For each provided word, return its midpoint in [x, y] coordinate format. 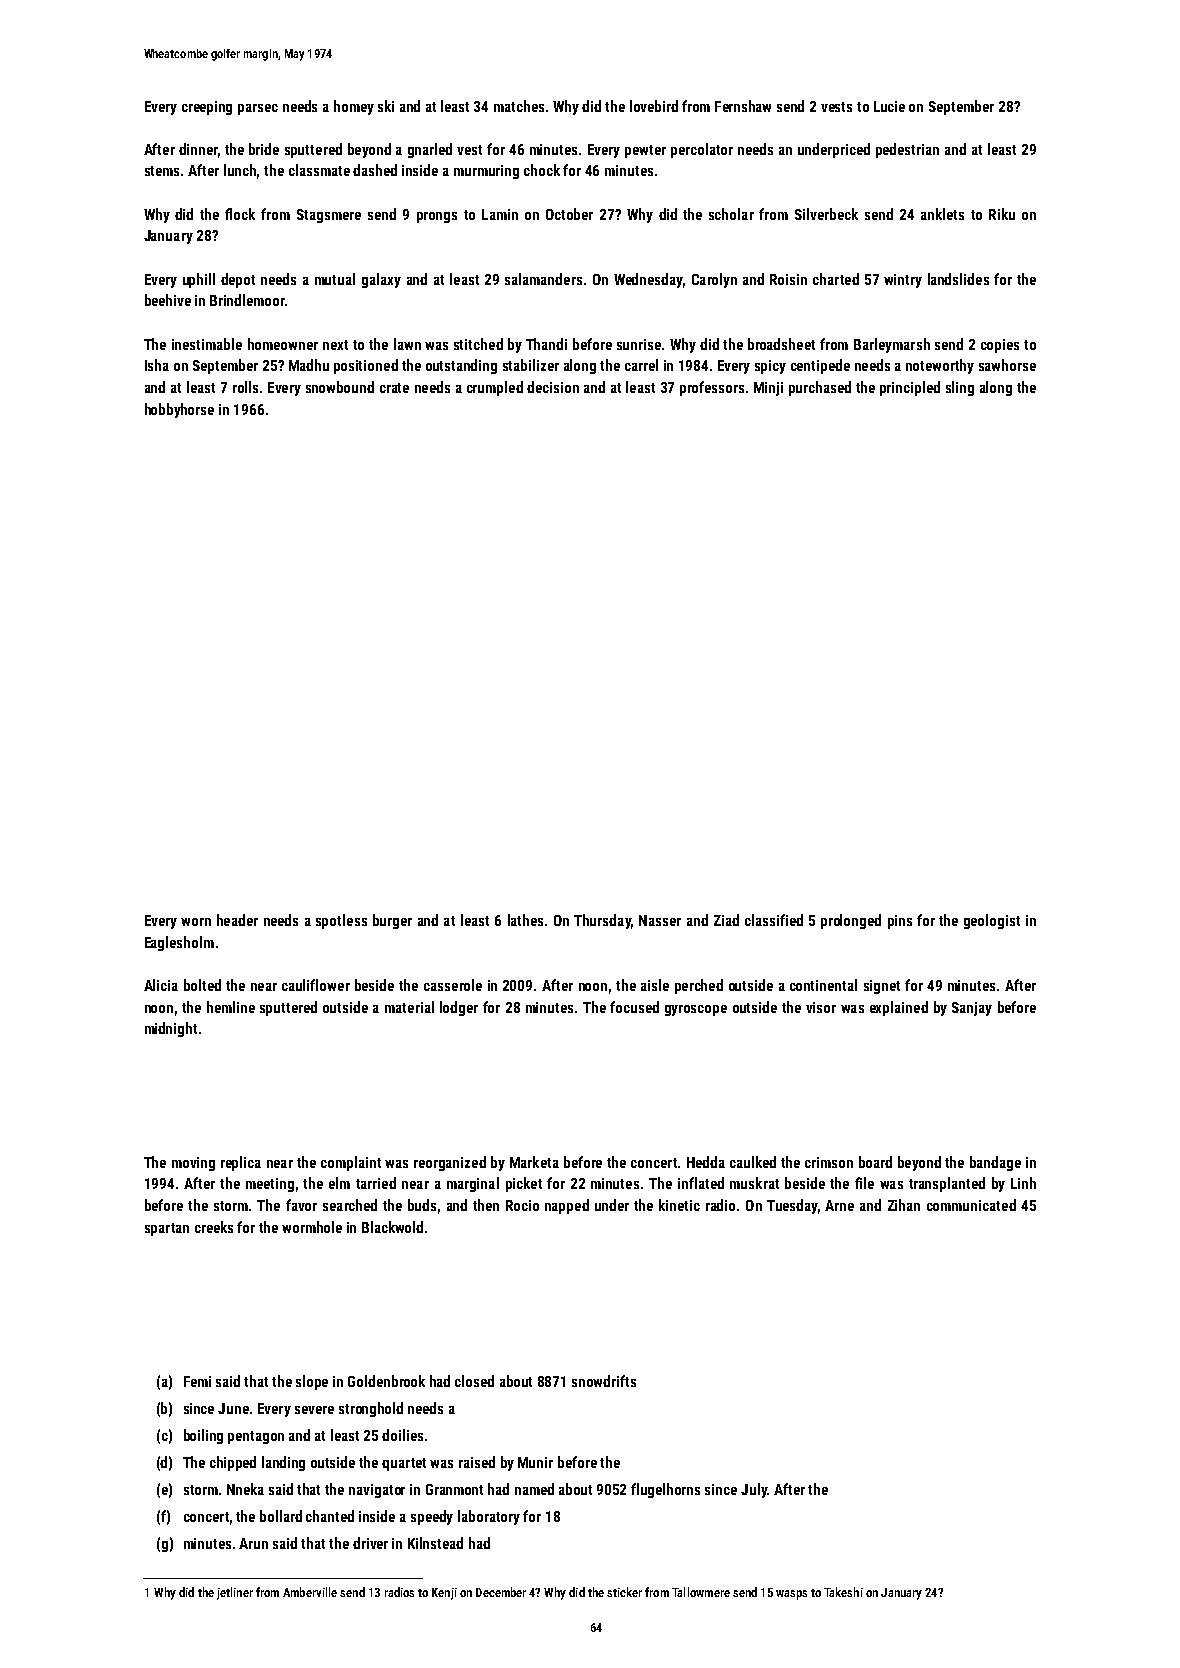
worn [196, 922]
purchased [820, 388]
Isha [157, 365]
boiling [203, 1436]
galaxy [381, 280]
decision [553, 387]
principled [910, 388]
